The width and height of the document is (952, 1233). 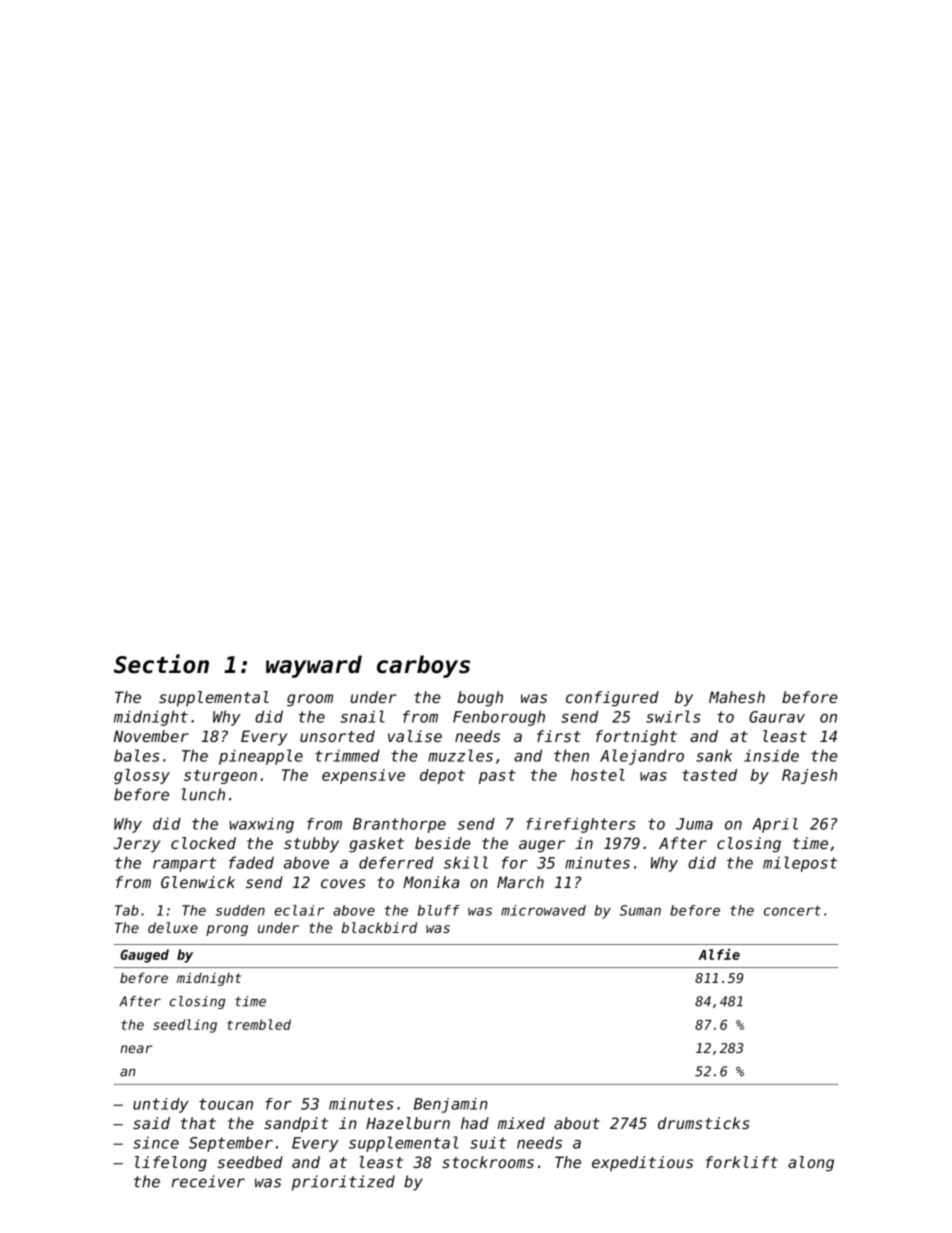 What do you see at coordinates (488, 1162) in the document?
I see `stockrooms` at bounding box center [488, 1162].
